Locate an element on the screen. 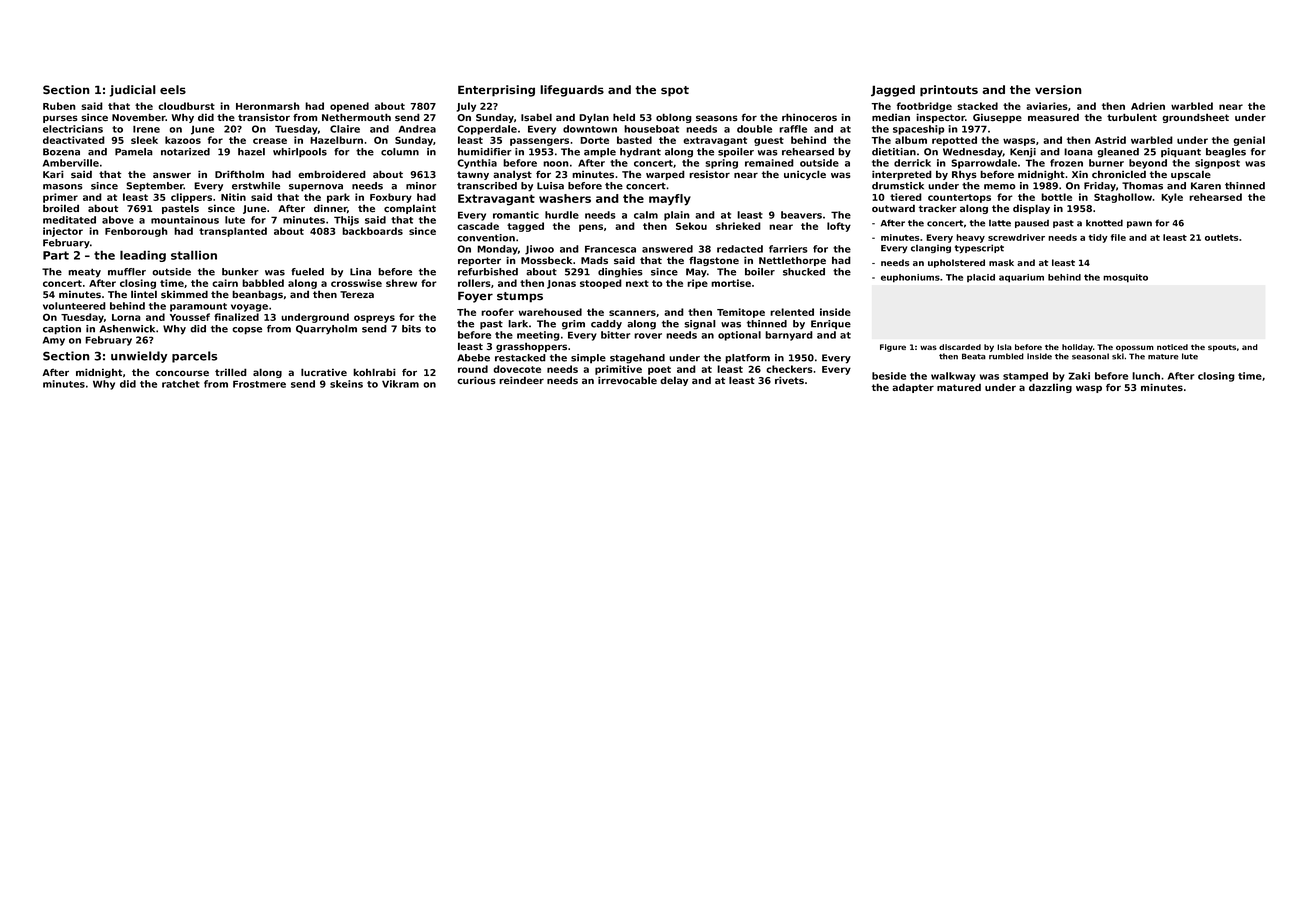  lifeguards is located at coordinates (572, 91).
